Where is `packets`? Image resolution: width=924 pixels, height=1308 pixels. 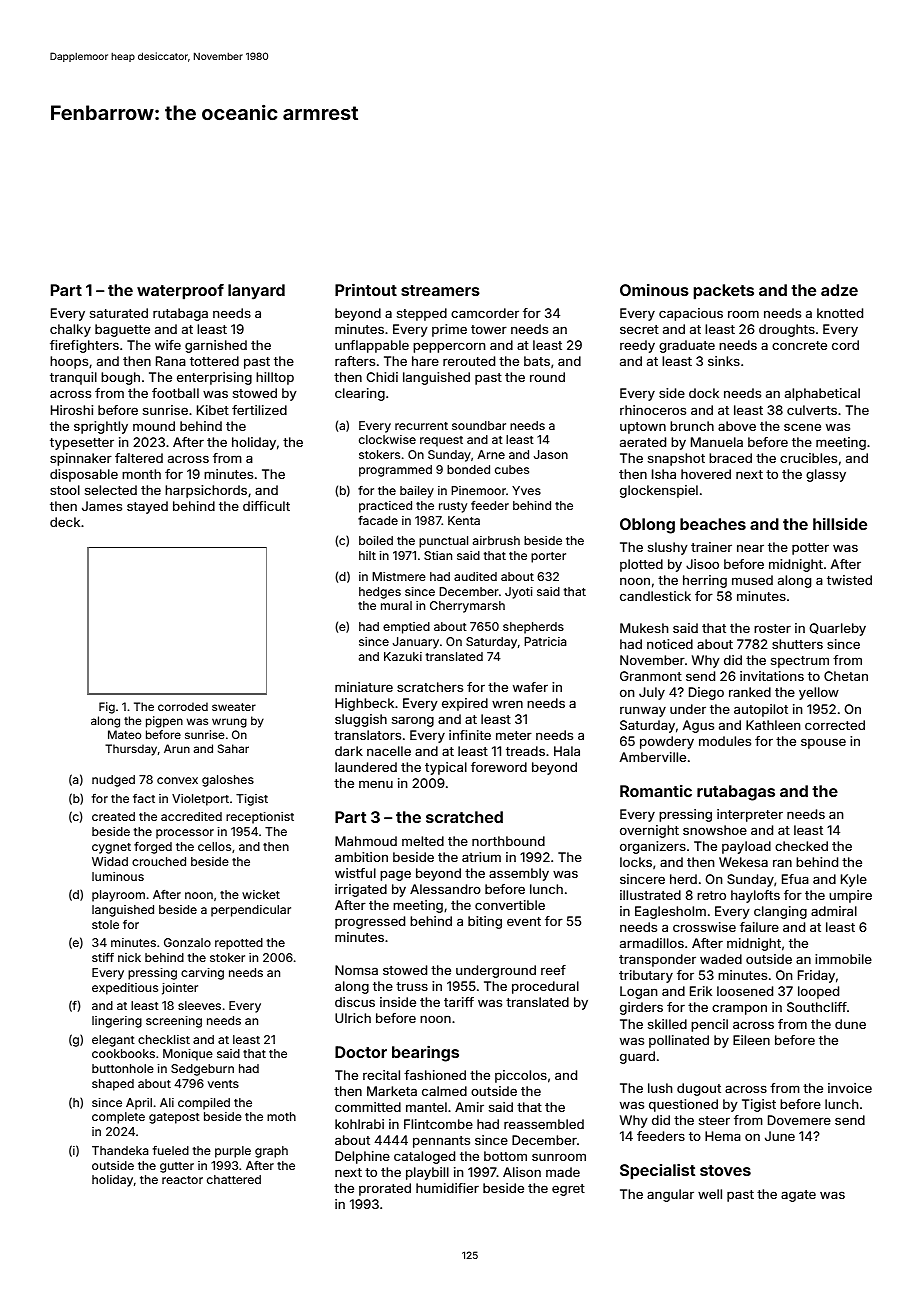
packets is located at coordinates (723, 292).
